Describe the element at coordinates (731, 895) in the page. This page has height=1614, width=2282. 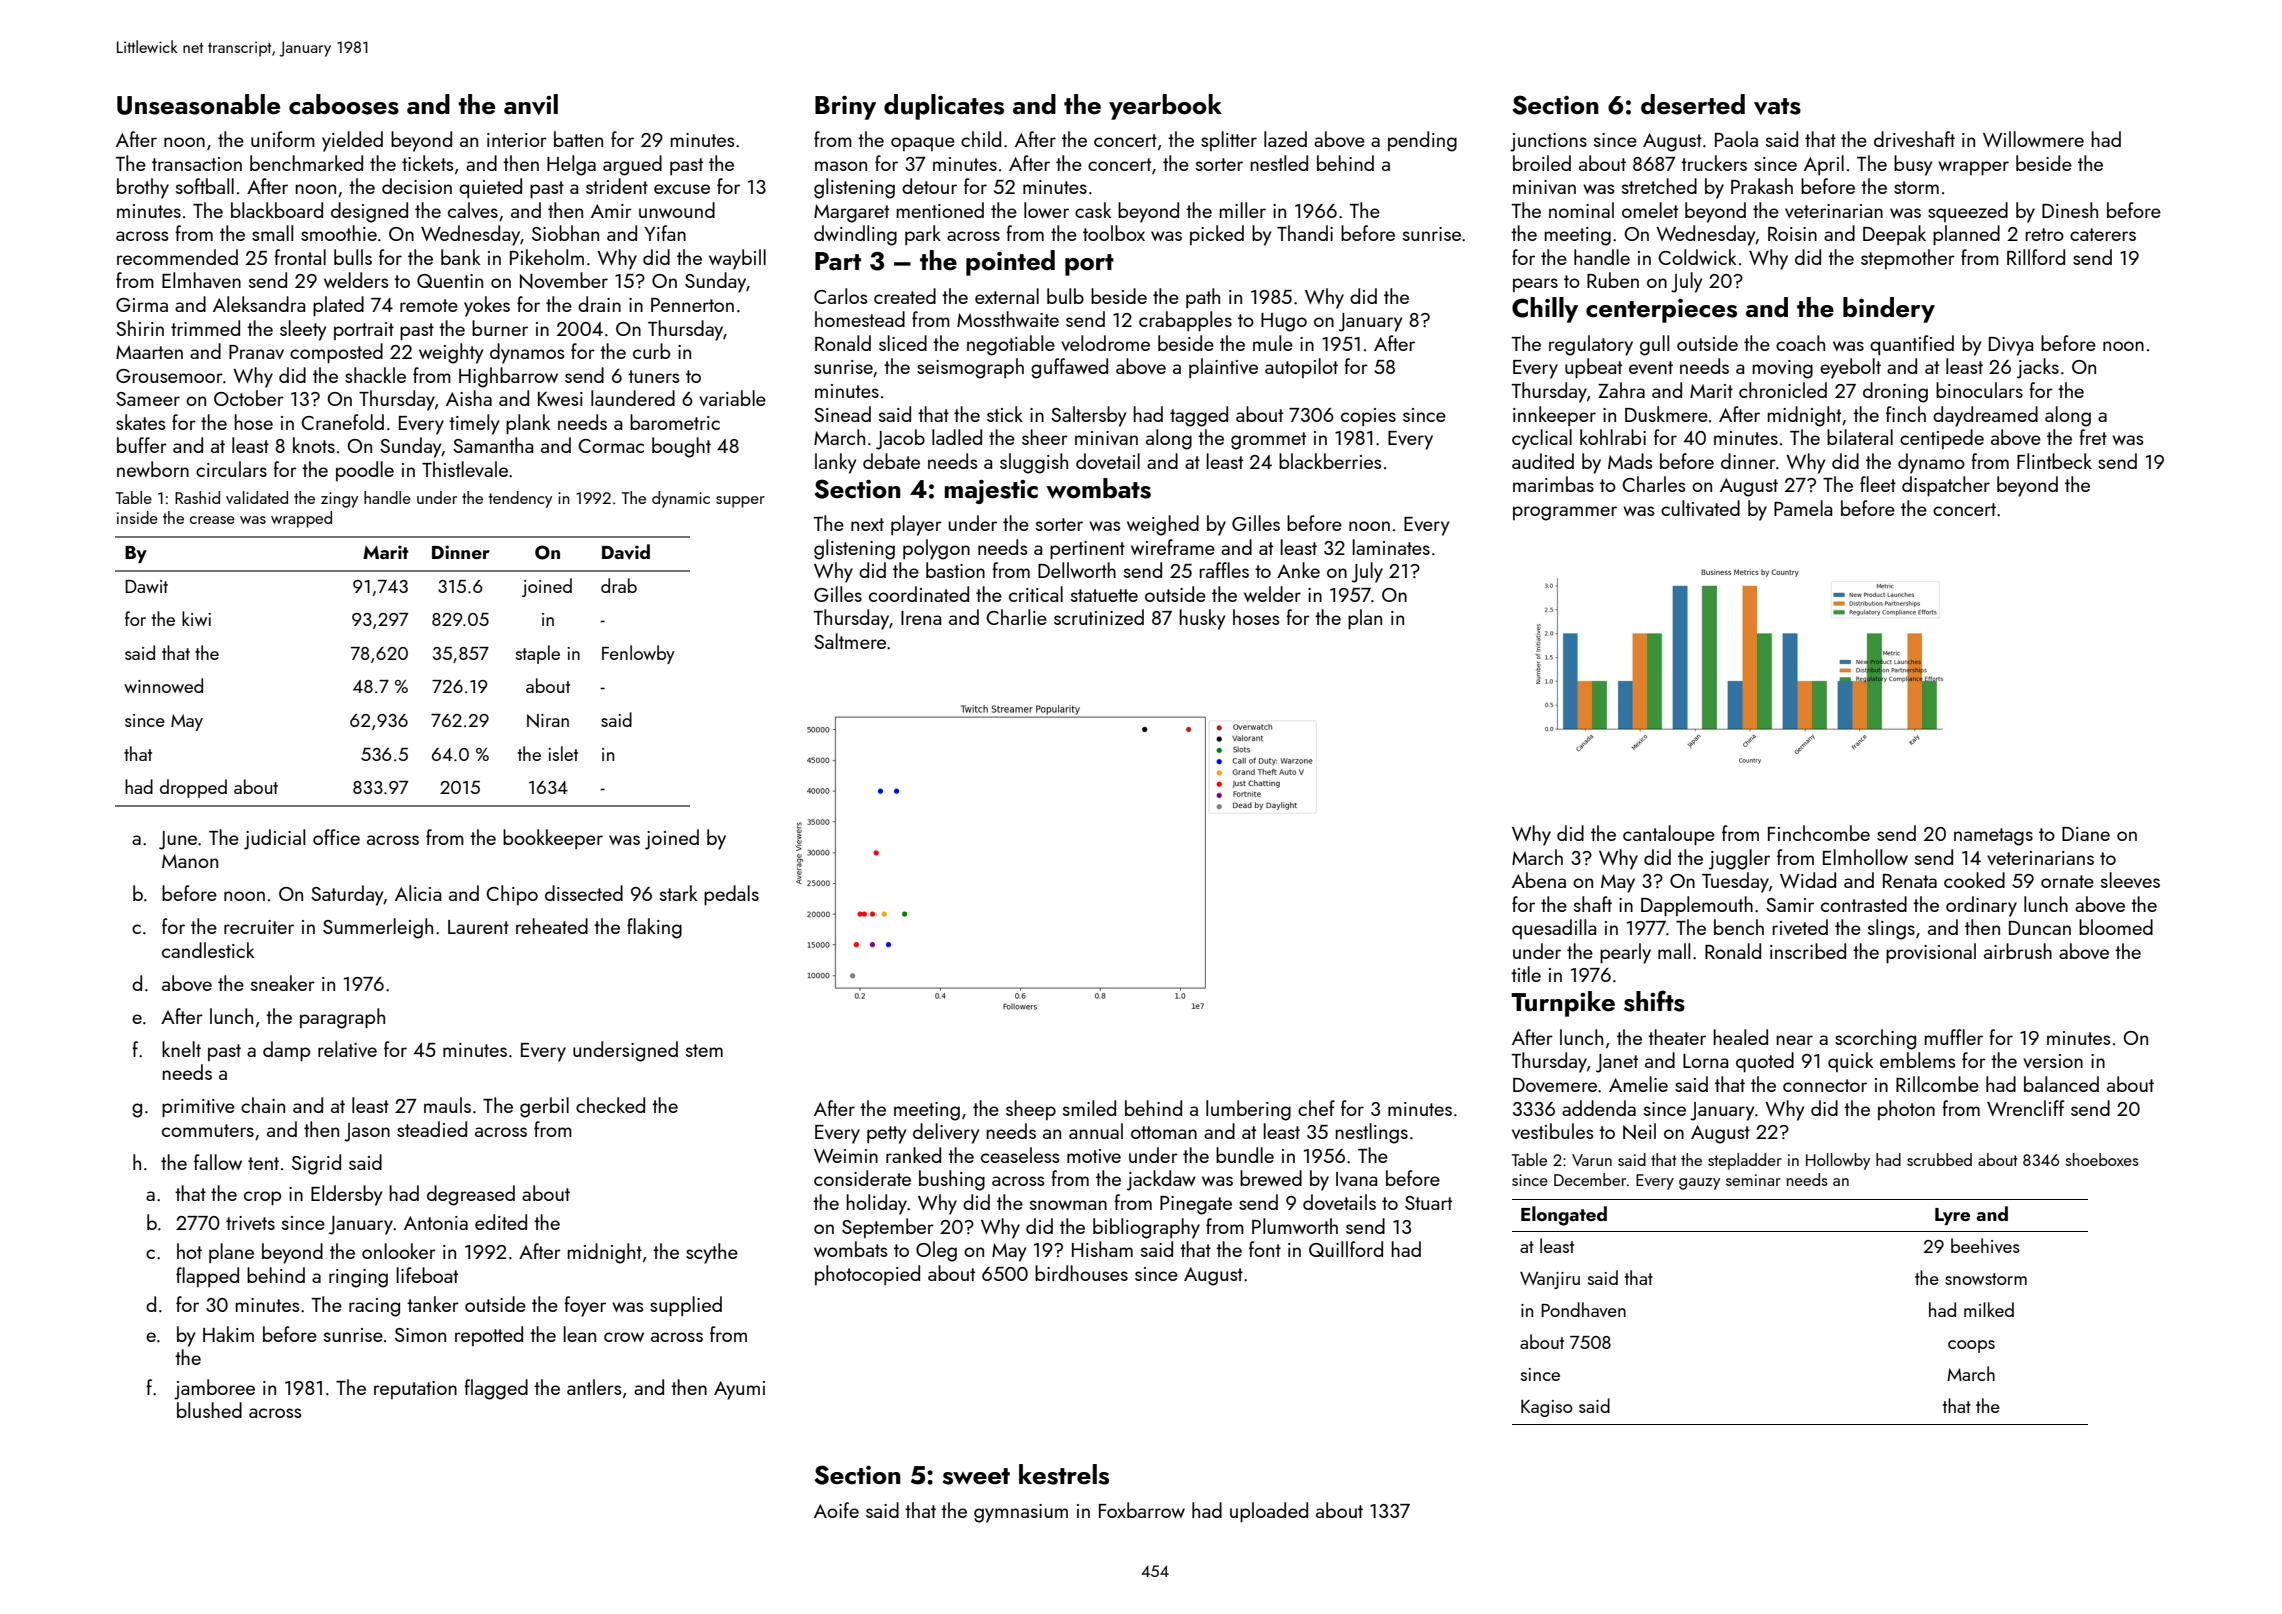
I see `pedals` at that location.
